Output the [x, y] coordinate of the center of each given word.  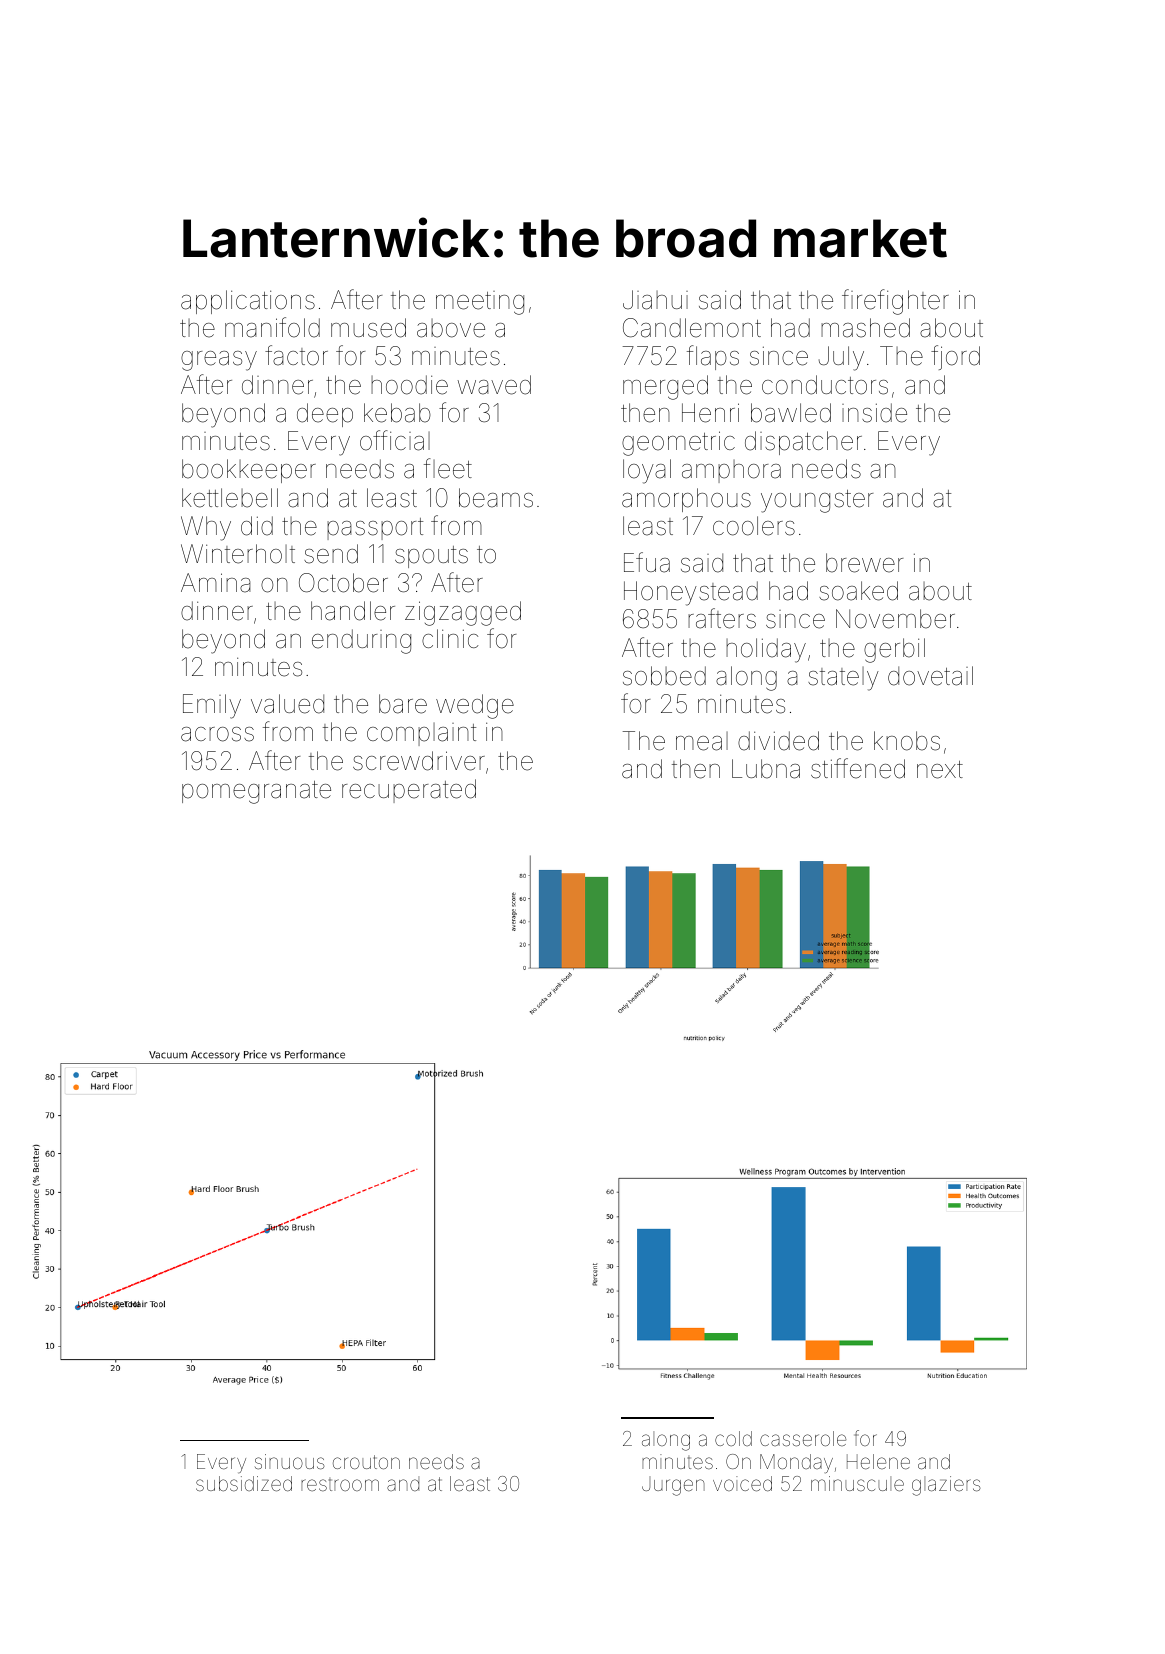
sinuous [290, 1461]
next [940, 770]
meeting [480, 303]
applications [248, 302]
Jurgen [673, 1486]
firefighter [895, 302]
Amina [216, 583]
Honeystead [691, 593]
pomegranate [256, 792]
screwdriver [419, 761]
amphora [731, 471]
